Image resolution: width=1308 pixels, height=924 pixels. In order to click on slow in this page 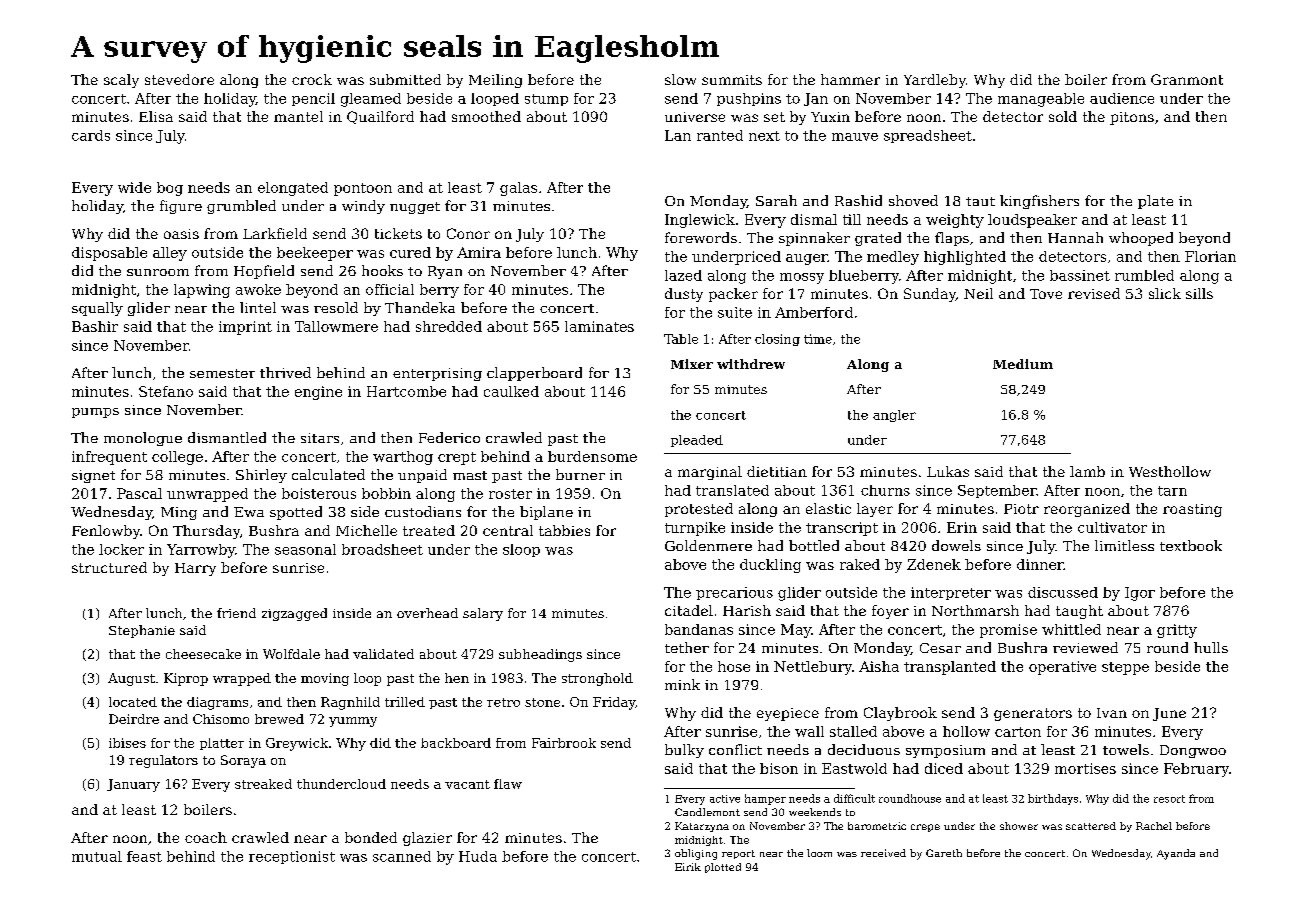, I will do `click(680, 79)`.
